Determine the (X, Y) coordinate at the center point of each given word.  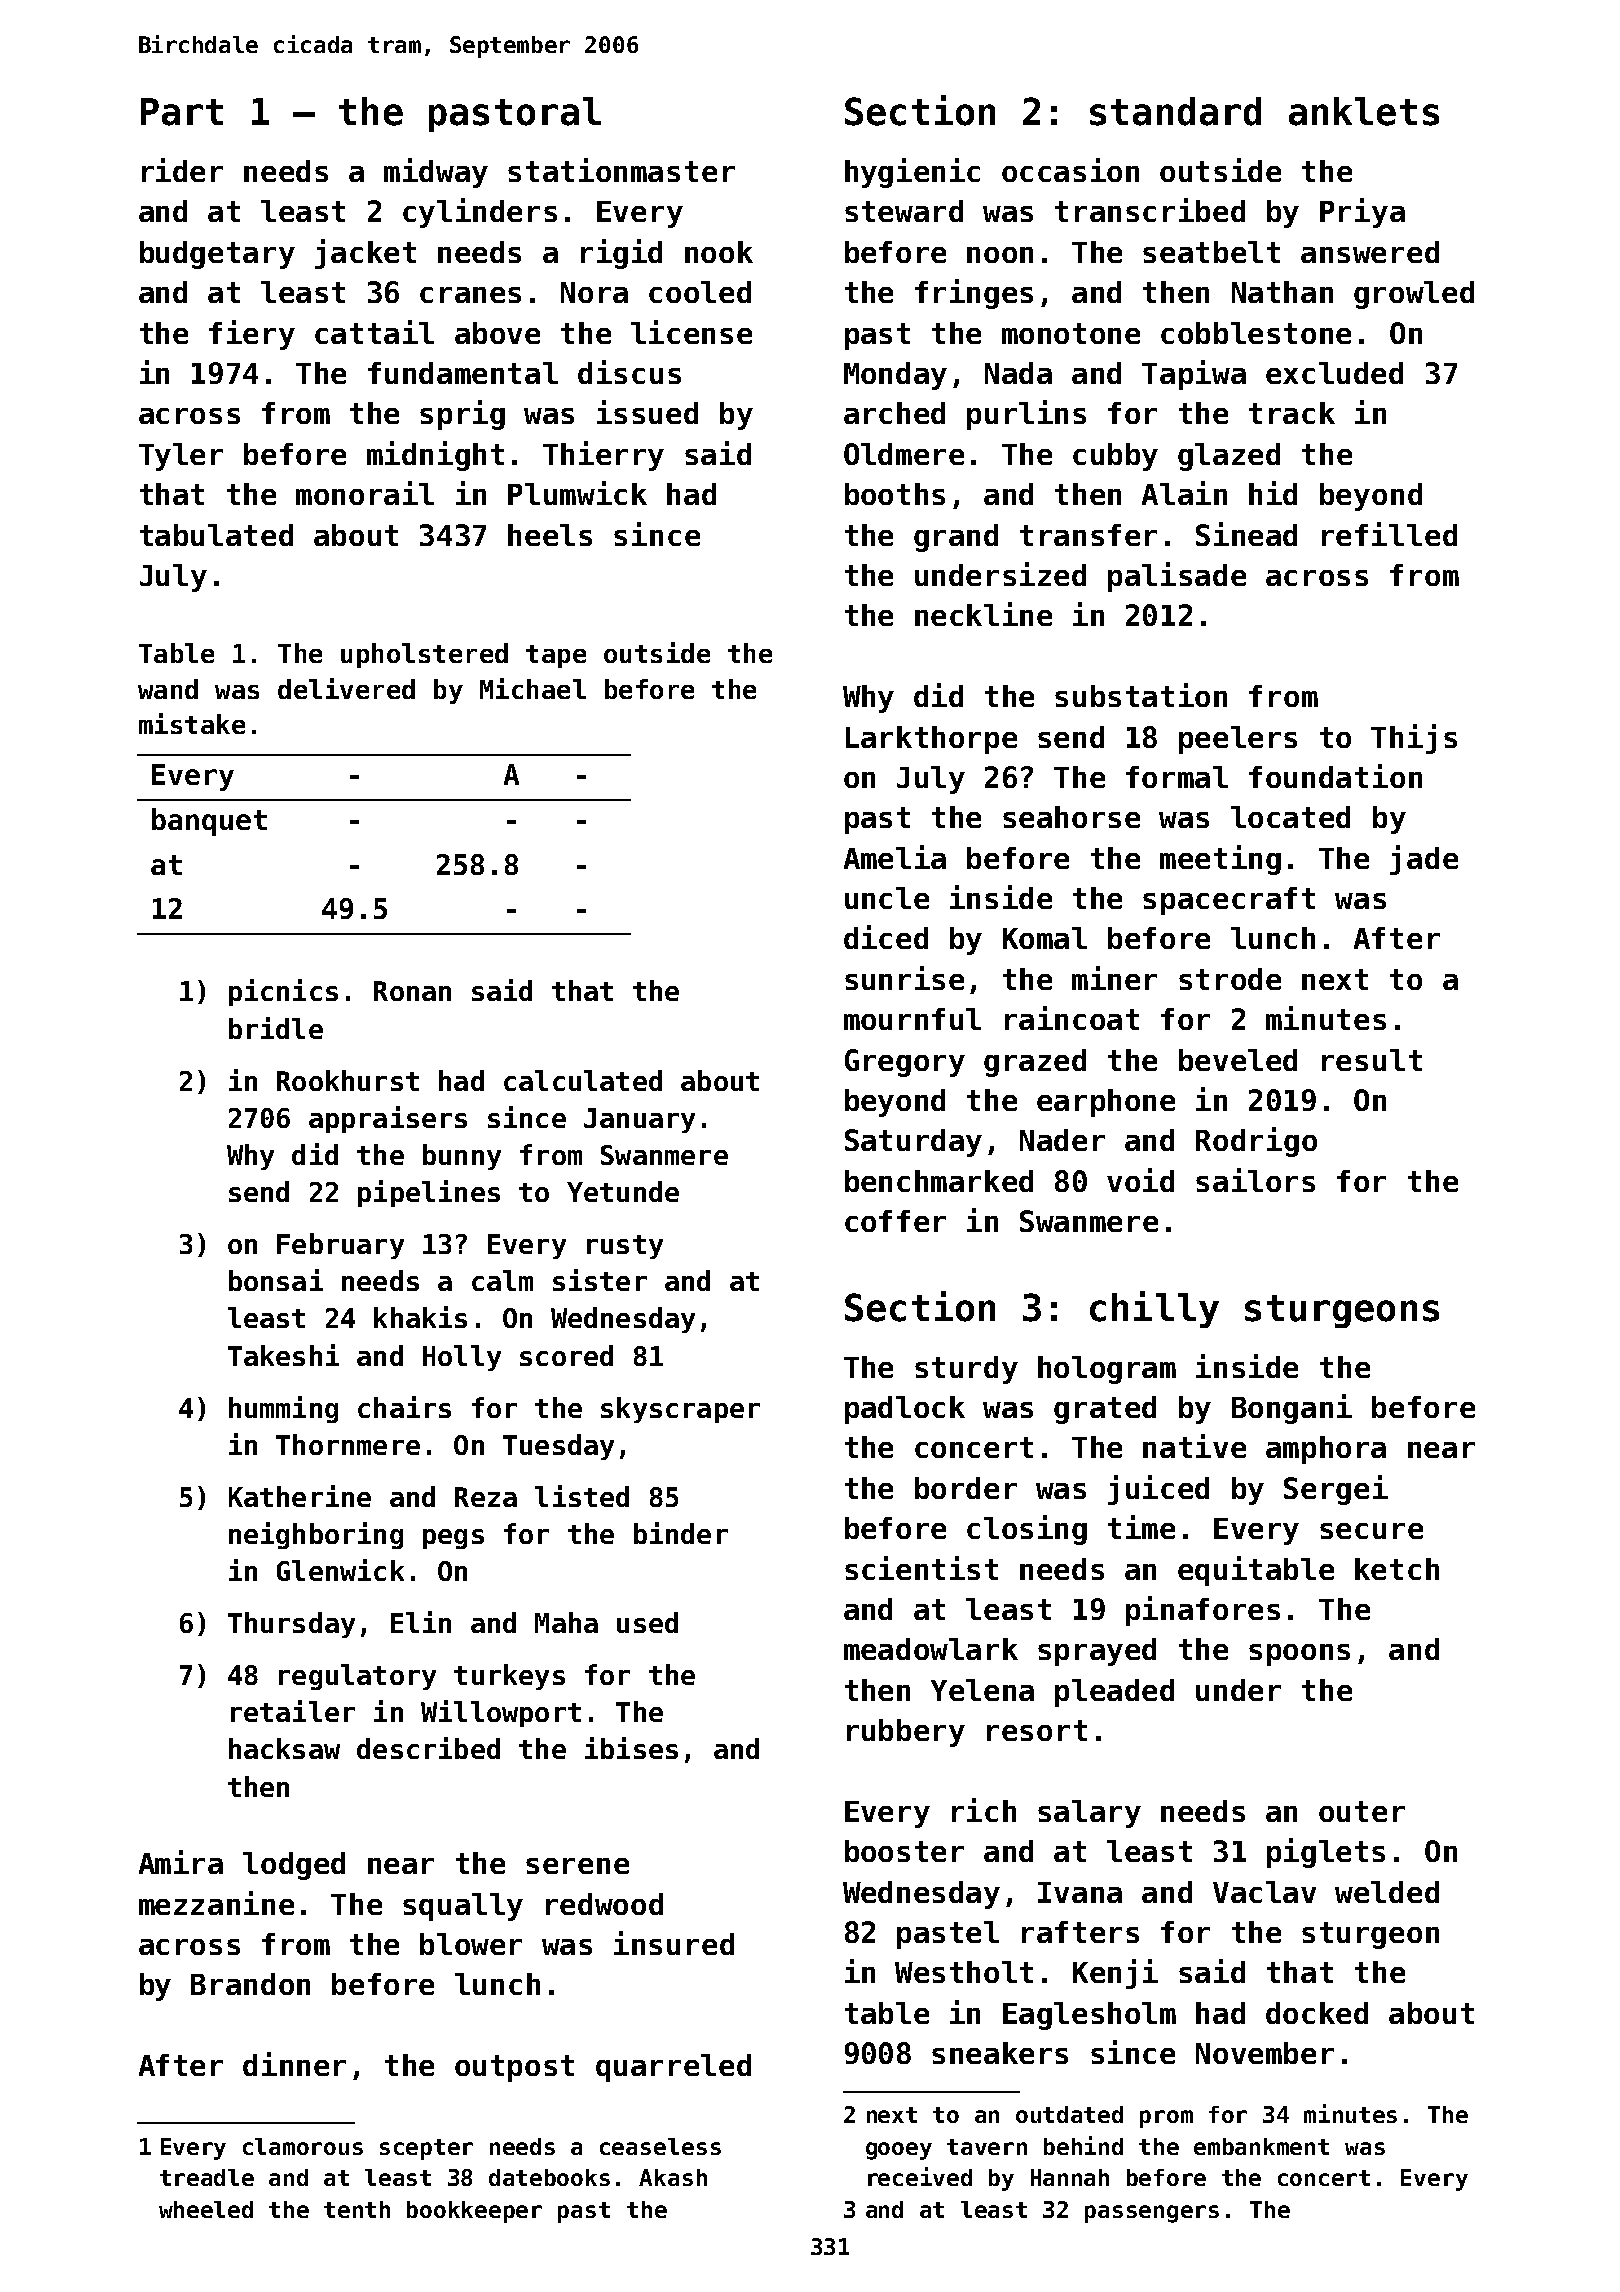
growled (1414, 295)
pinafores (1203, 1611)
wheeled (206, 2209)
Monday (895, 376)
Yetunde (623, 1191)
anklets (1364, 111)
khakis (420, 1317)
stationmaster (621, 170)
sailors (1255, 1180)
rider (182, 170)
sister (600, 1280)
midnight (435, 456)
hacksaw (284, 1748)
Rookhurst (348, 1080)
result (1372, 1060)
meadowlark (931, 1649)
